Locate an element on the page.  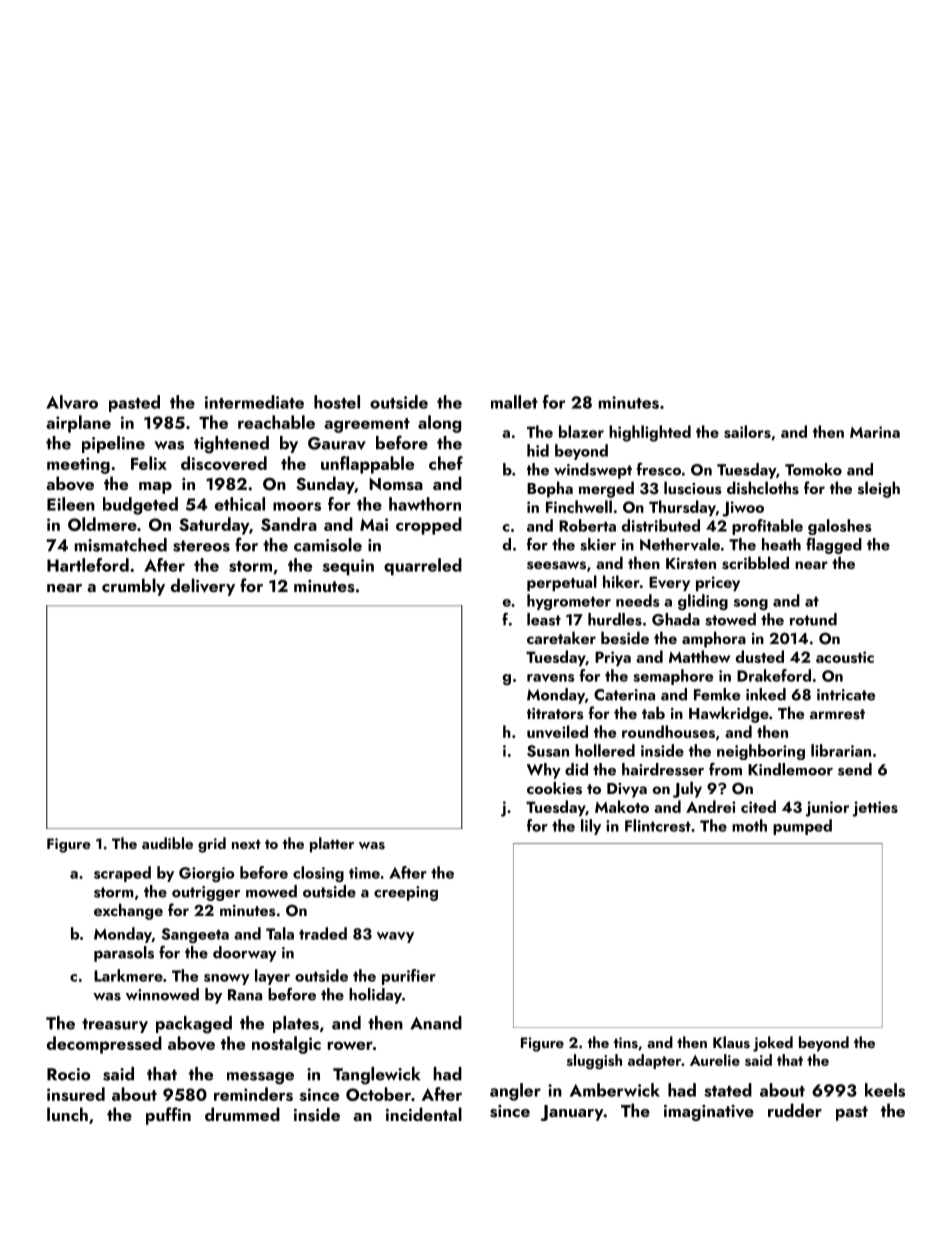
incidental is located at coordinates (424, 1114).
